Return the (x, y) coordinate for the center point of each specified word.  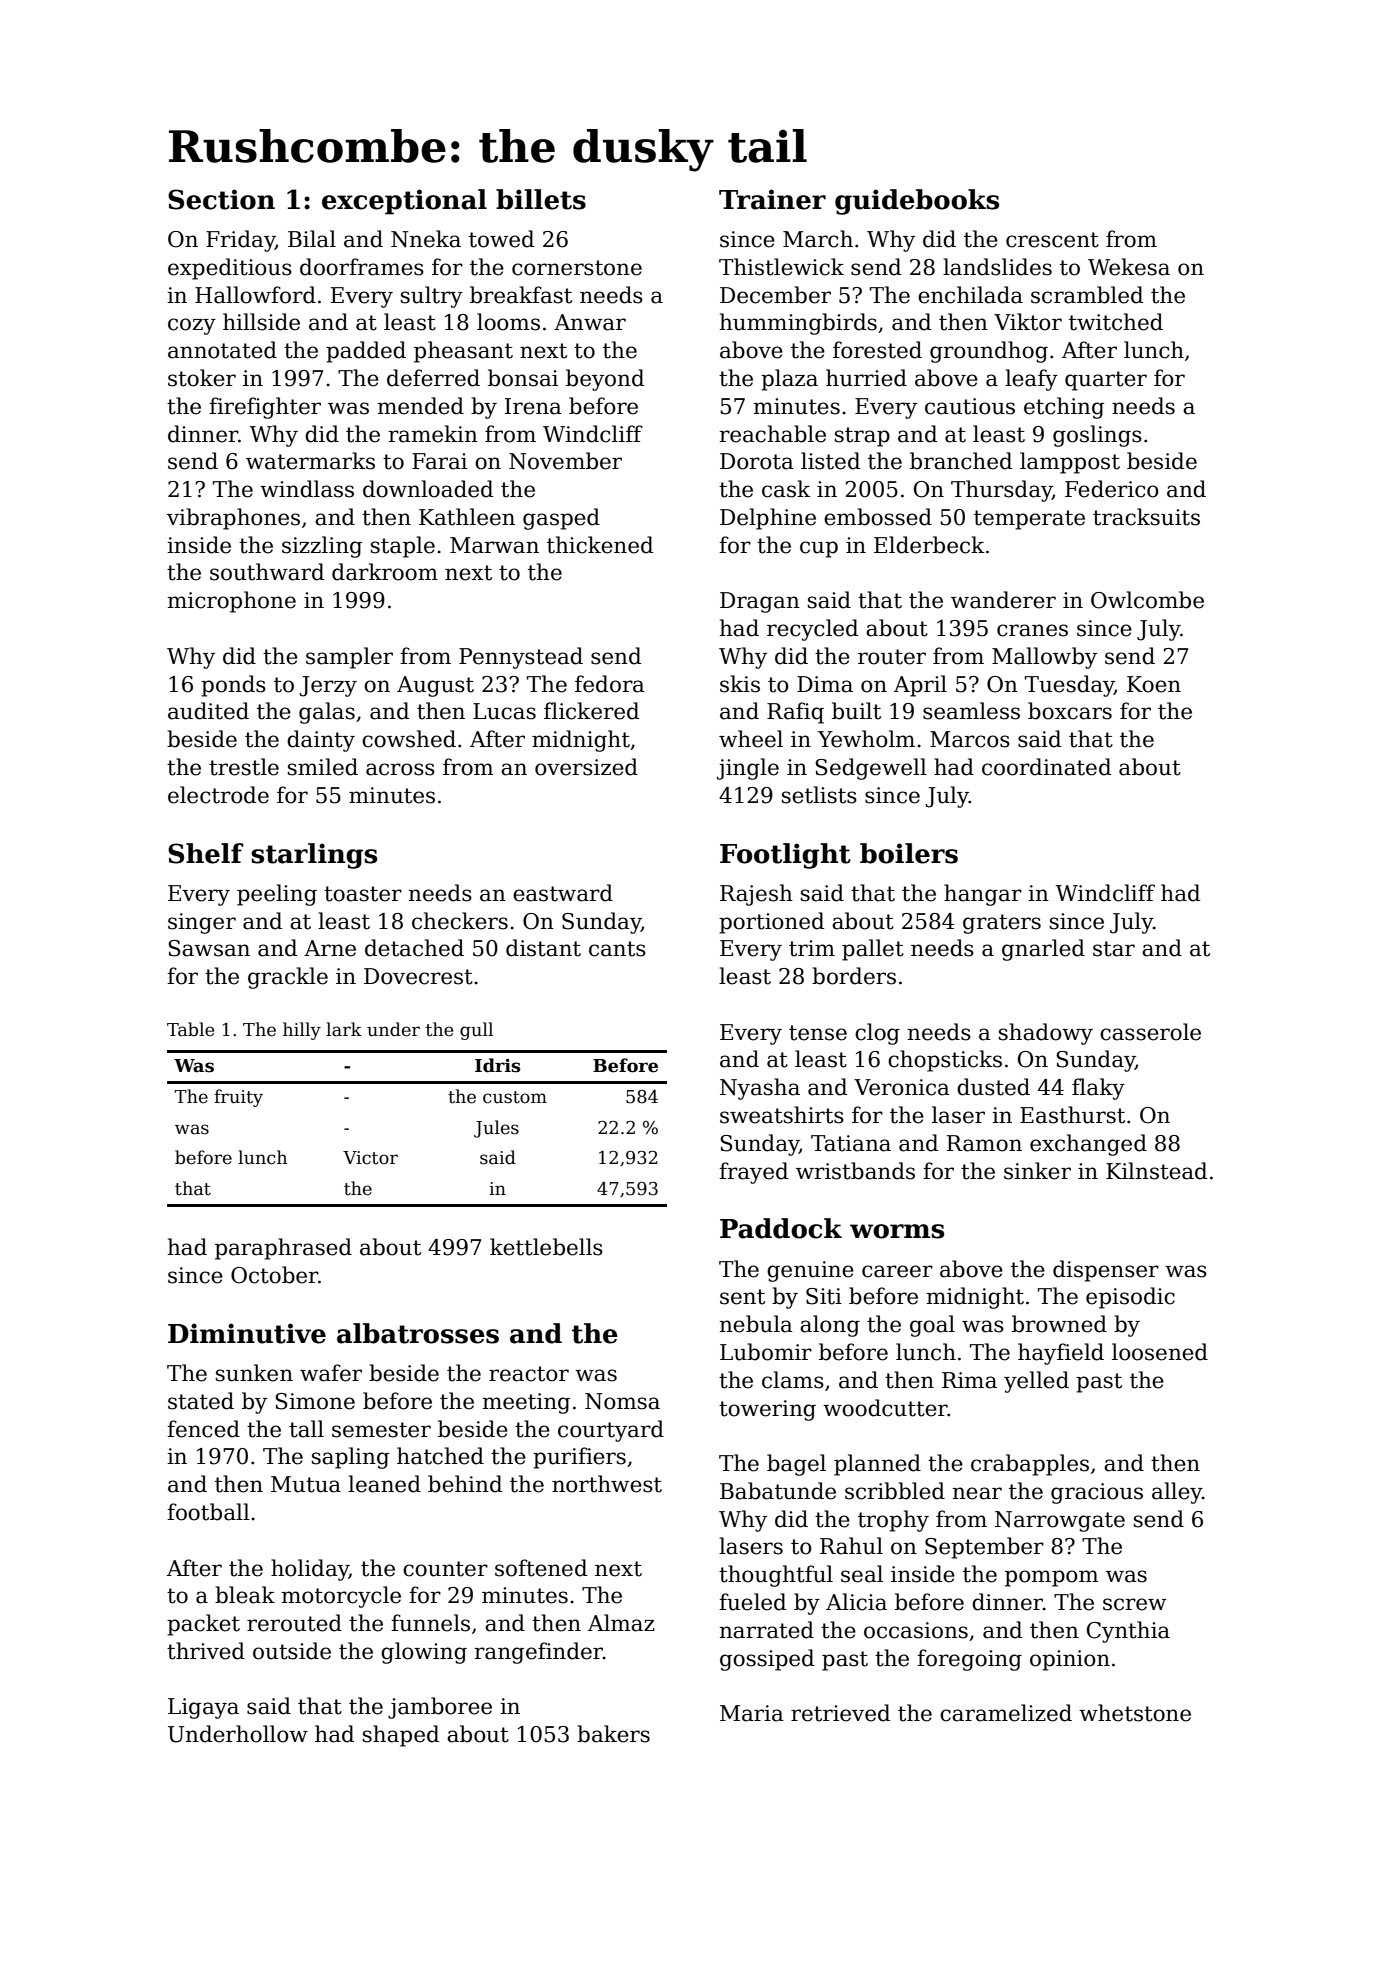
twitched (1116, 322)
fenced (203, 1429)
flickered (591, 711)
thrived (206, 1651)
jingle (748, 769)
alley (1177, 1493)
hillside (261, 322)
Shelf (206, 853)
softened (541, 1568)
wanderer (1003, 600)
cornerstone (577, 268)
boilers (909, 853)
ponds (233, 686)
